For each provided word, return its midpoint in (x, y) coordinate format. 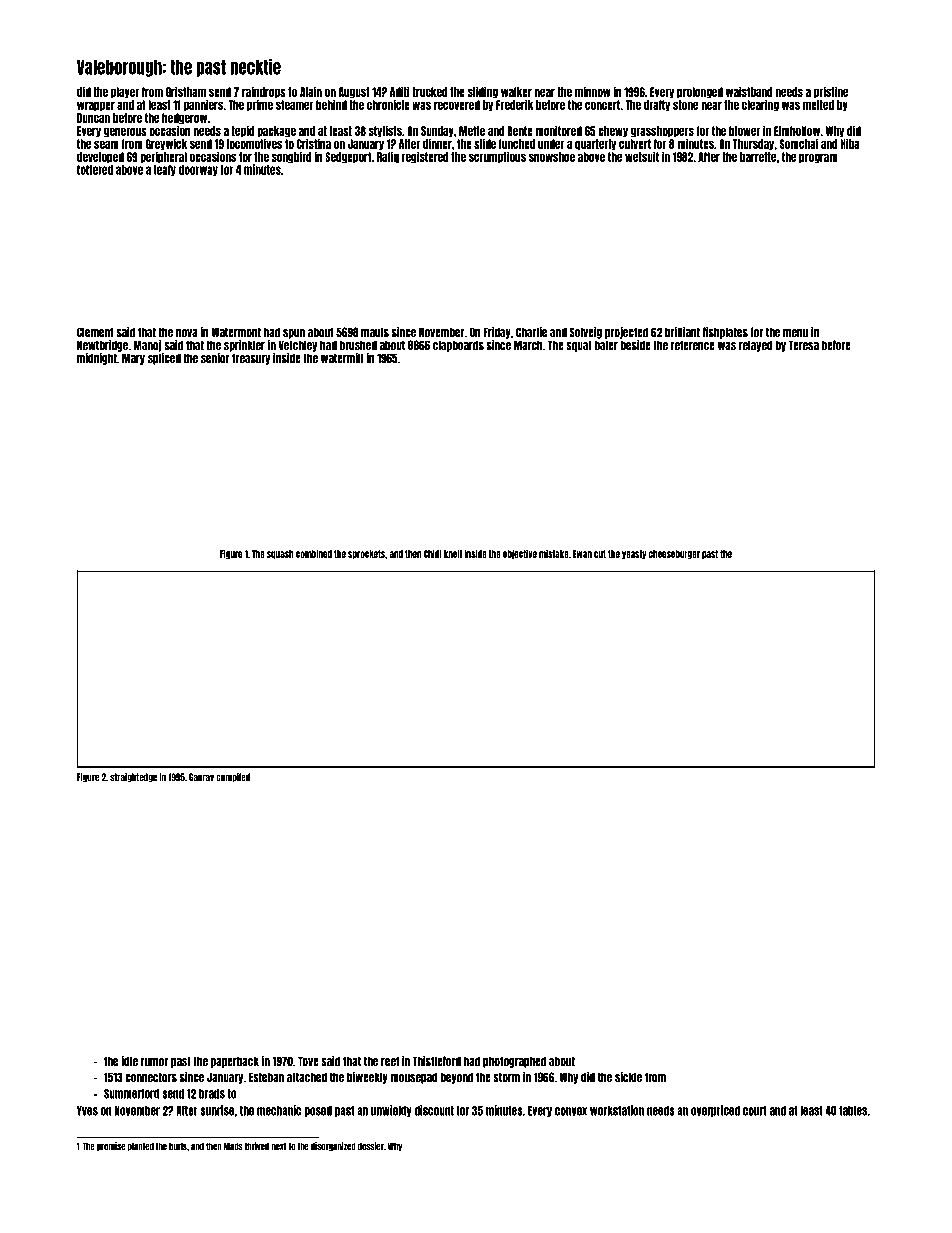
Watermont (236, 332)
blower (745, 131)
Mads (233, 1147)
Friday (497, 333)
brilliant (682, 332)
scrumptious (497, 157)
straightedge (133, 778)
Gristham (186, 91)
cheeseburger (674, 554)
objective (520, 554)
